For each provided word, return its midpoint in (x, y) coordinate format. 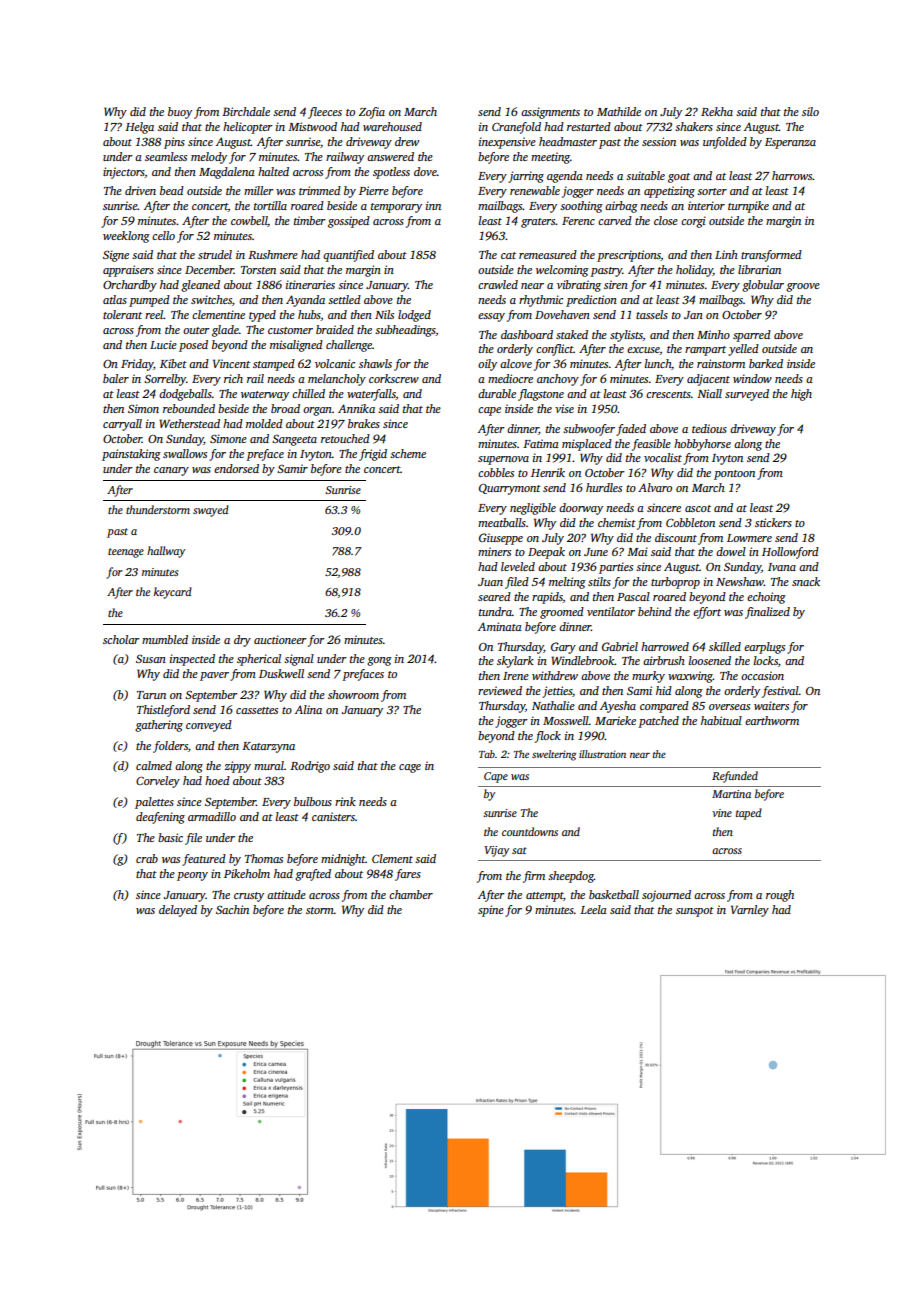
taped (749, 814)
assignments (550, 113)
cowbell (249, 221)
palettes (154, 803)
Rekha (717, 111)
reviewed (500, 690)
